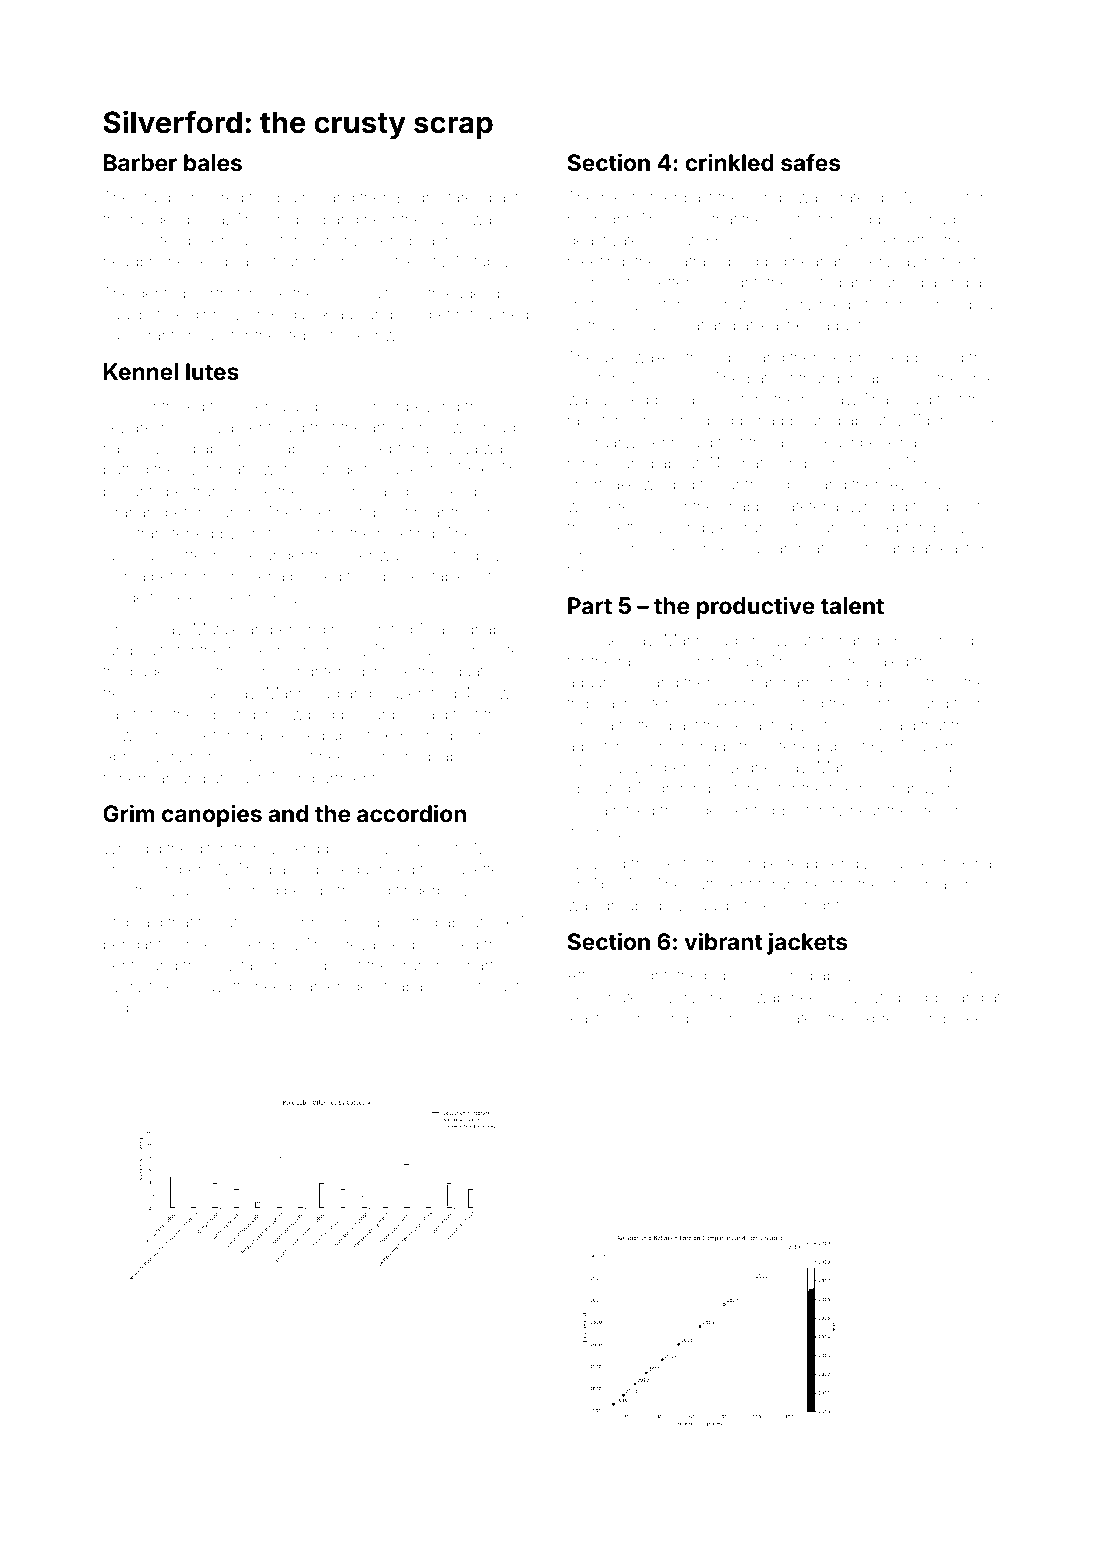 The image size is (1104, 1561). I want to click on crossings, so click(663, 1021).
